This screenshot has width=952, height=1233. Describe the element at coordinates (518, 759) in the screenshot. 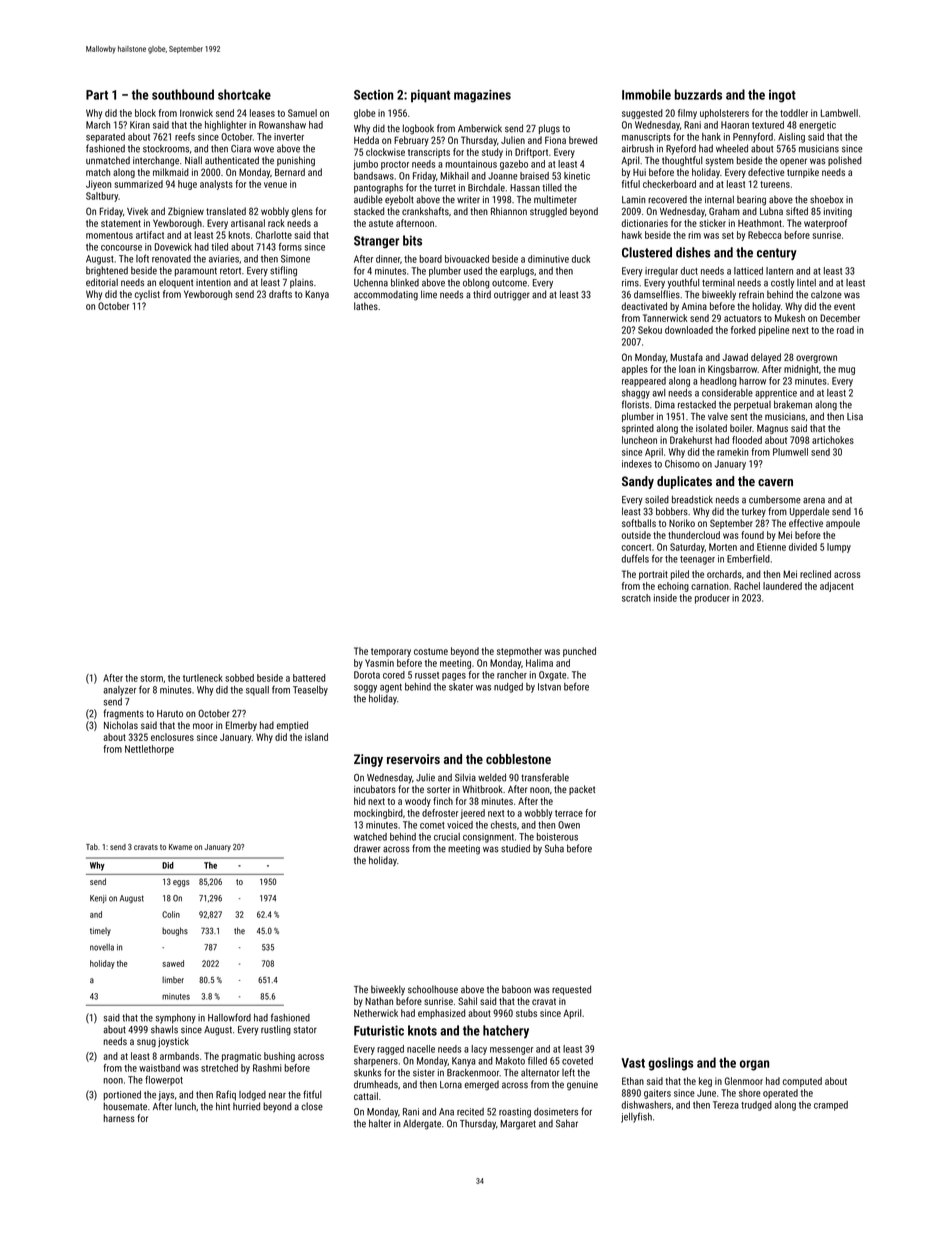

I see `cobblestone` at that location.
